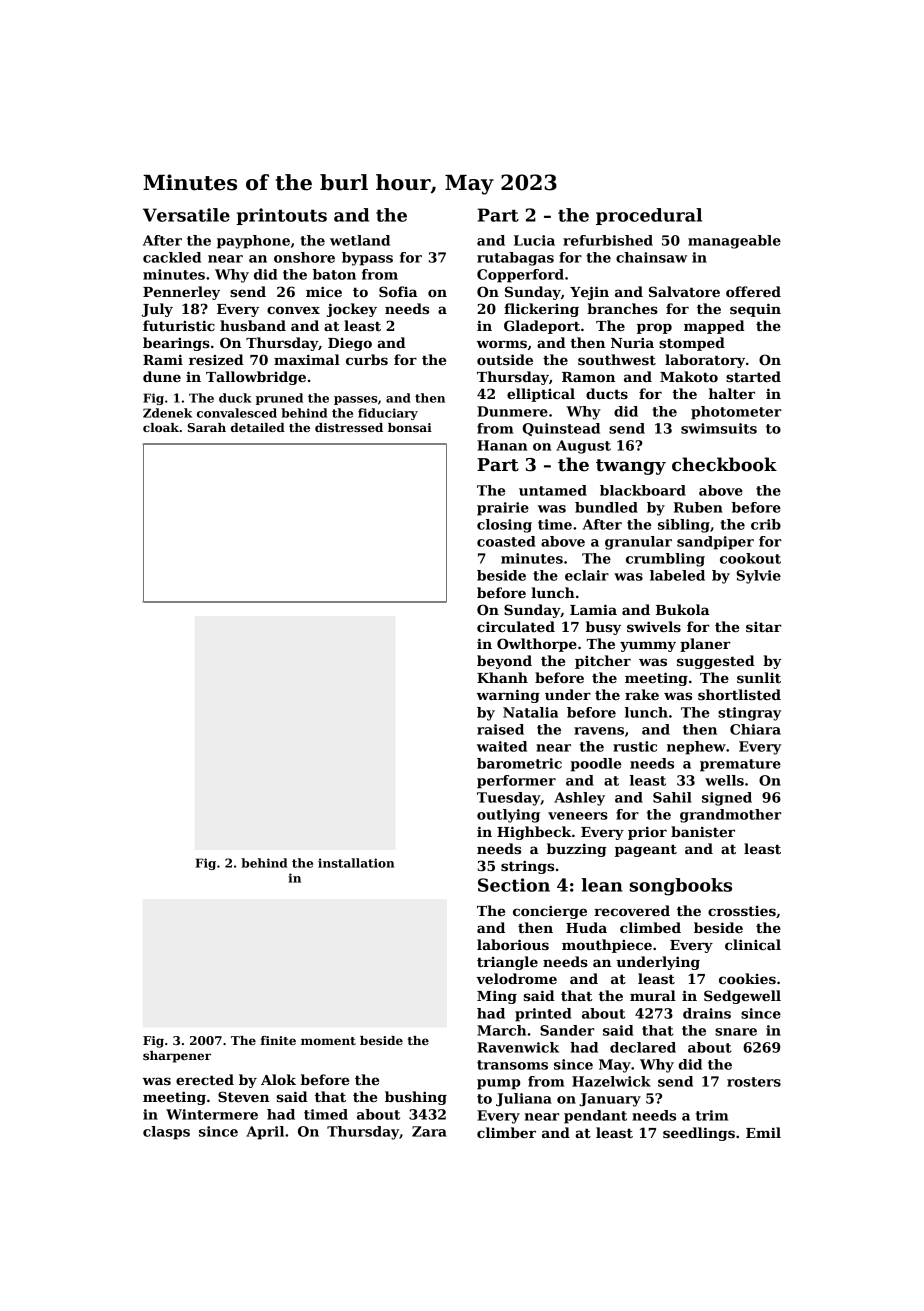 Image resolution: width=924 pixels, height=1311 pixels. What do you see at coordinates (360, 240) in the screenshot?
I see `wetland` at bounding box center [360, 240].
